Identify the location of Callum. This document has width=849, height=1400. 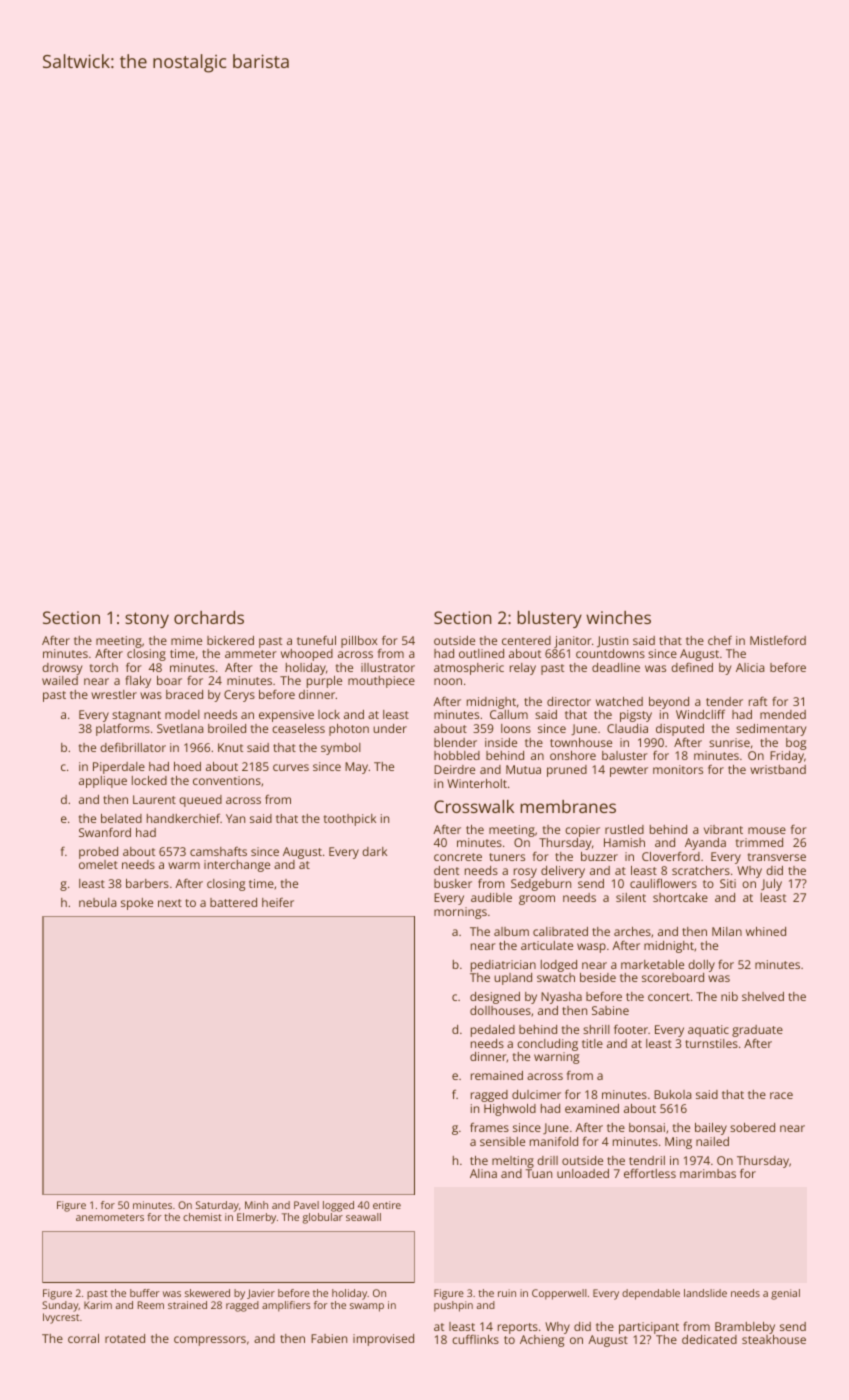
(509, 714).
